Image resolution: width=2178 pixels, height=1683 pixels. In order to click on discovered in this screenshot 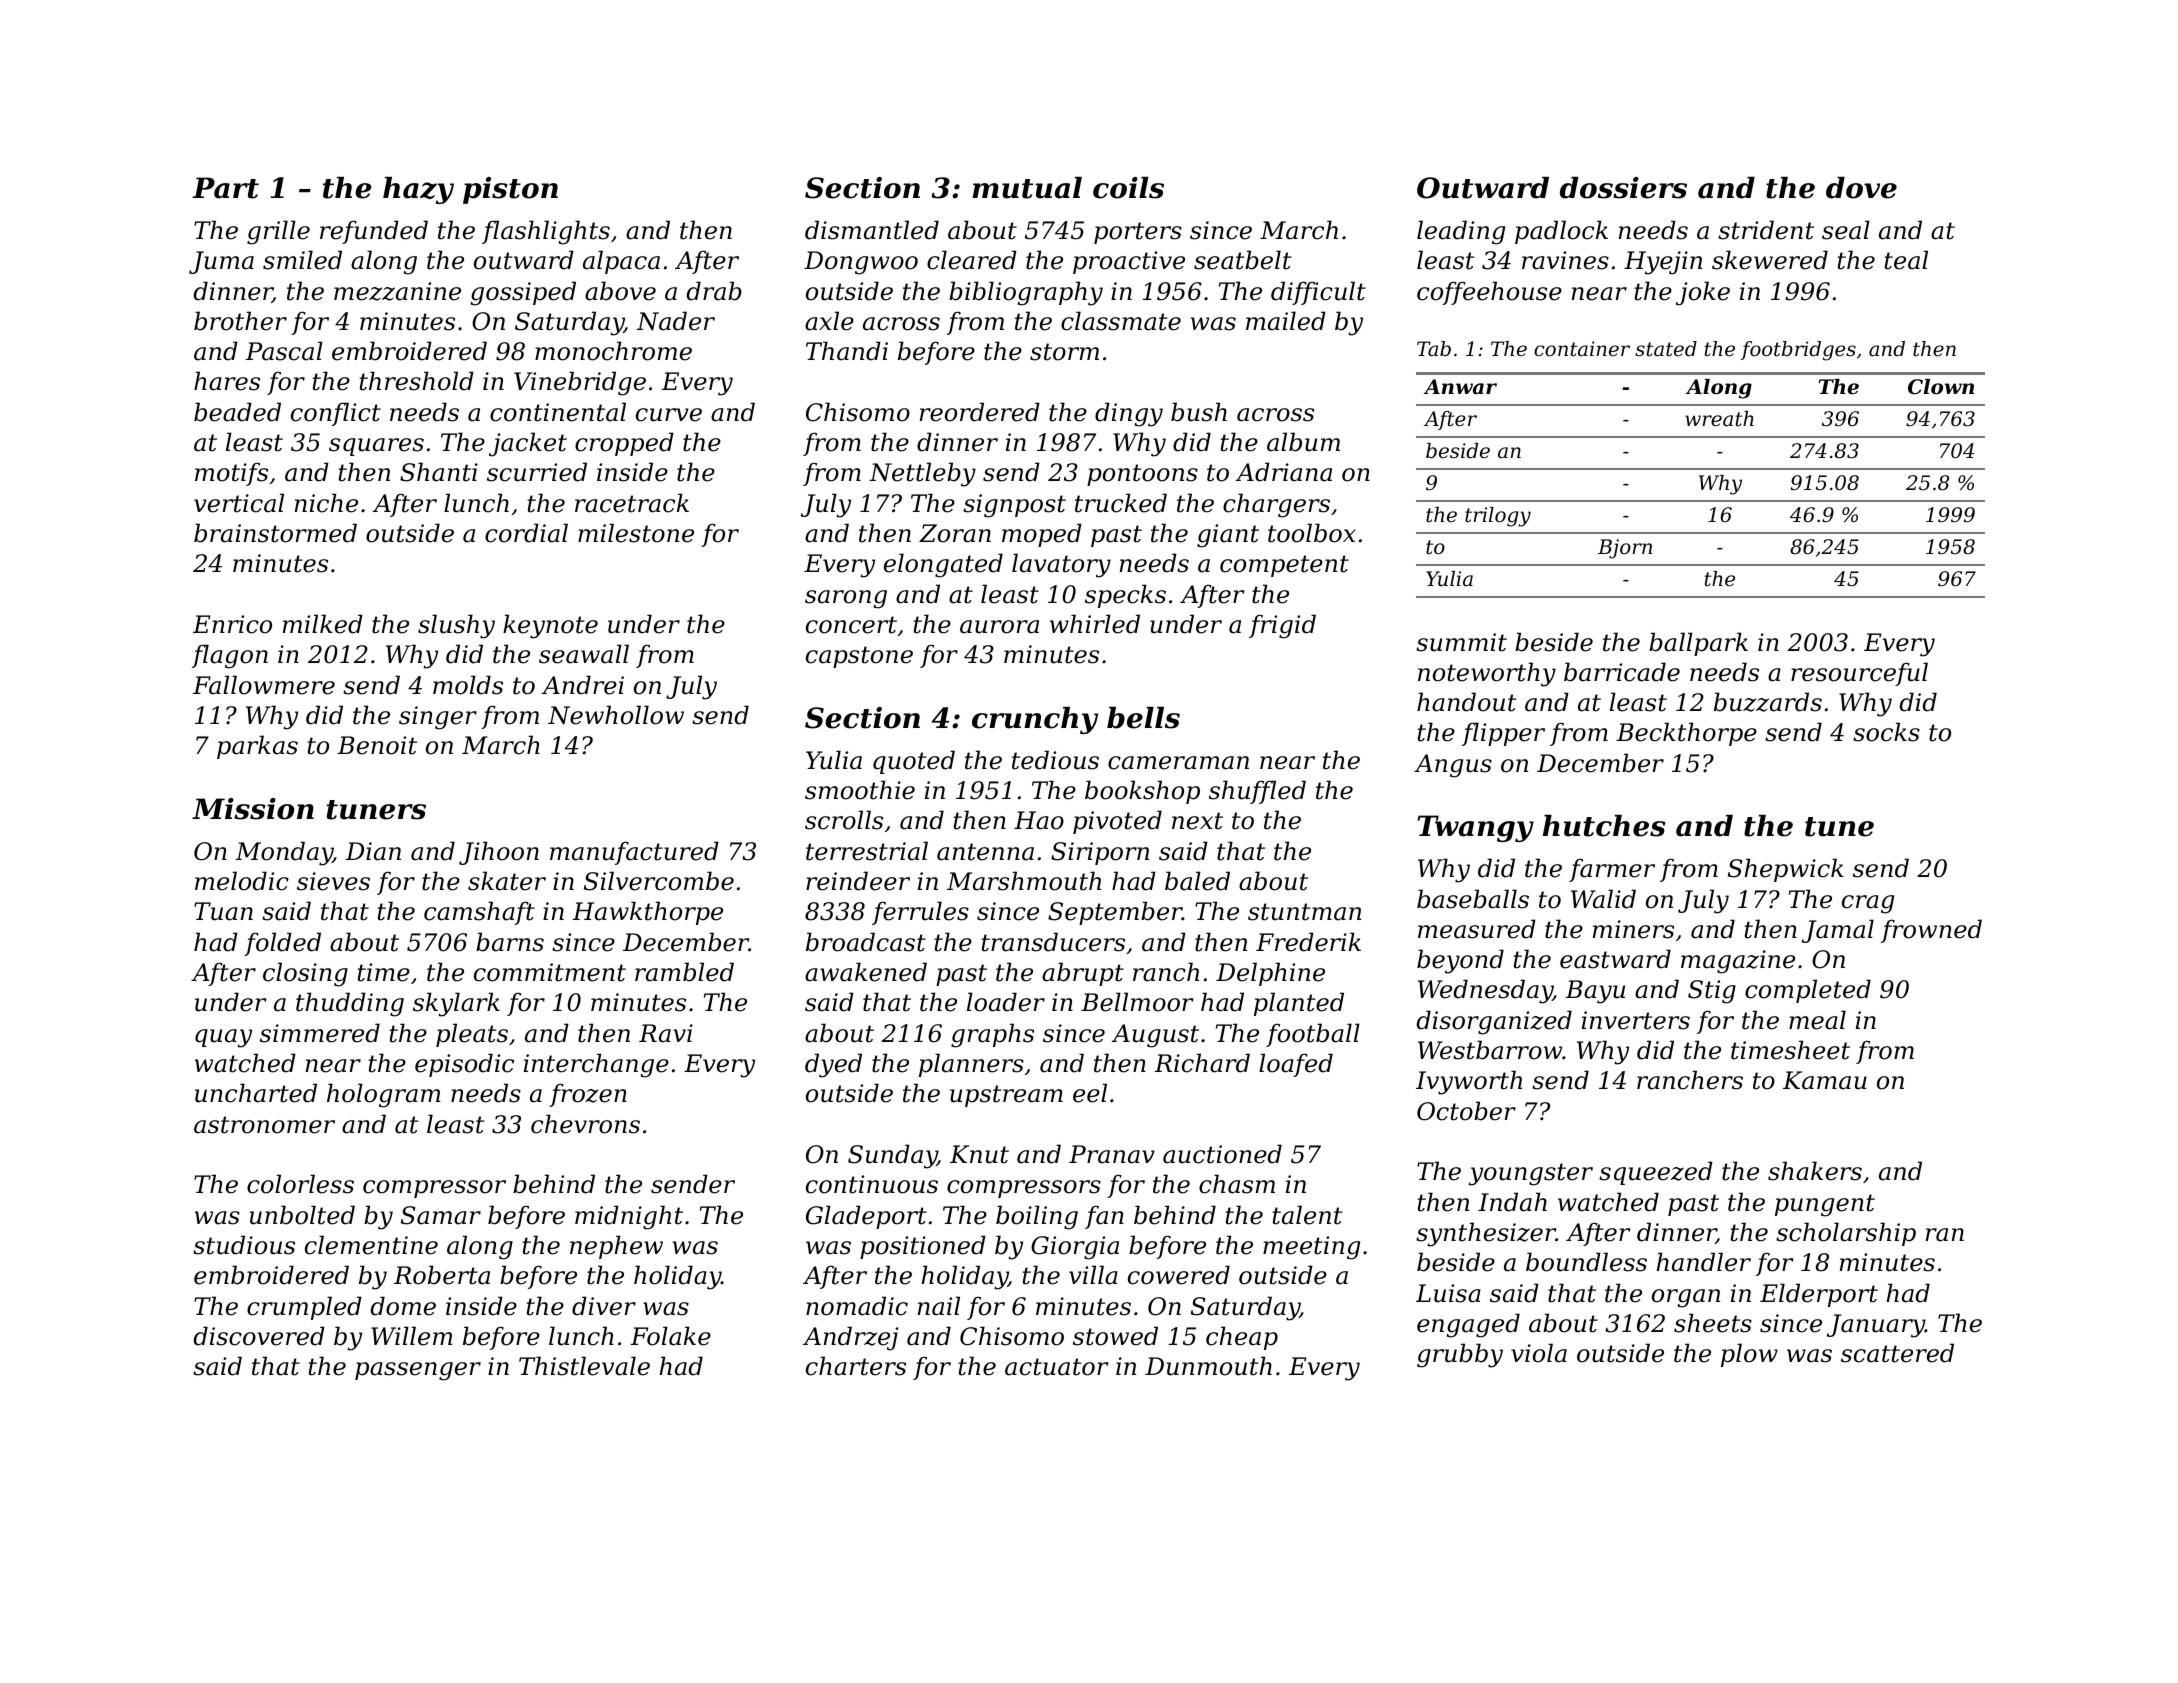, I will do `click(259, 1336)`.
